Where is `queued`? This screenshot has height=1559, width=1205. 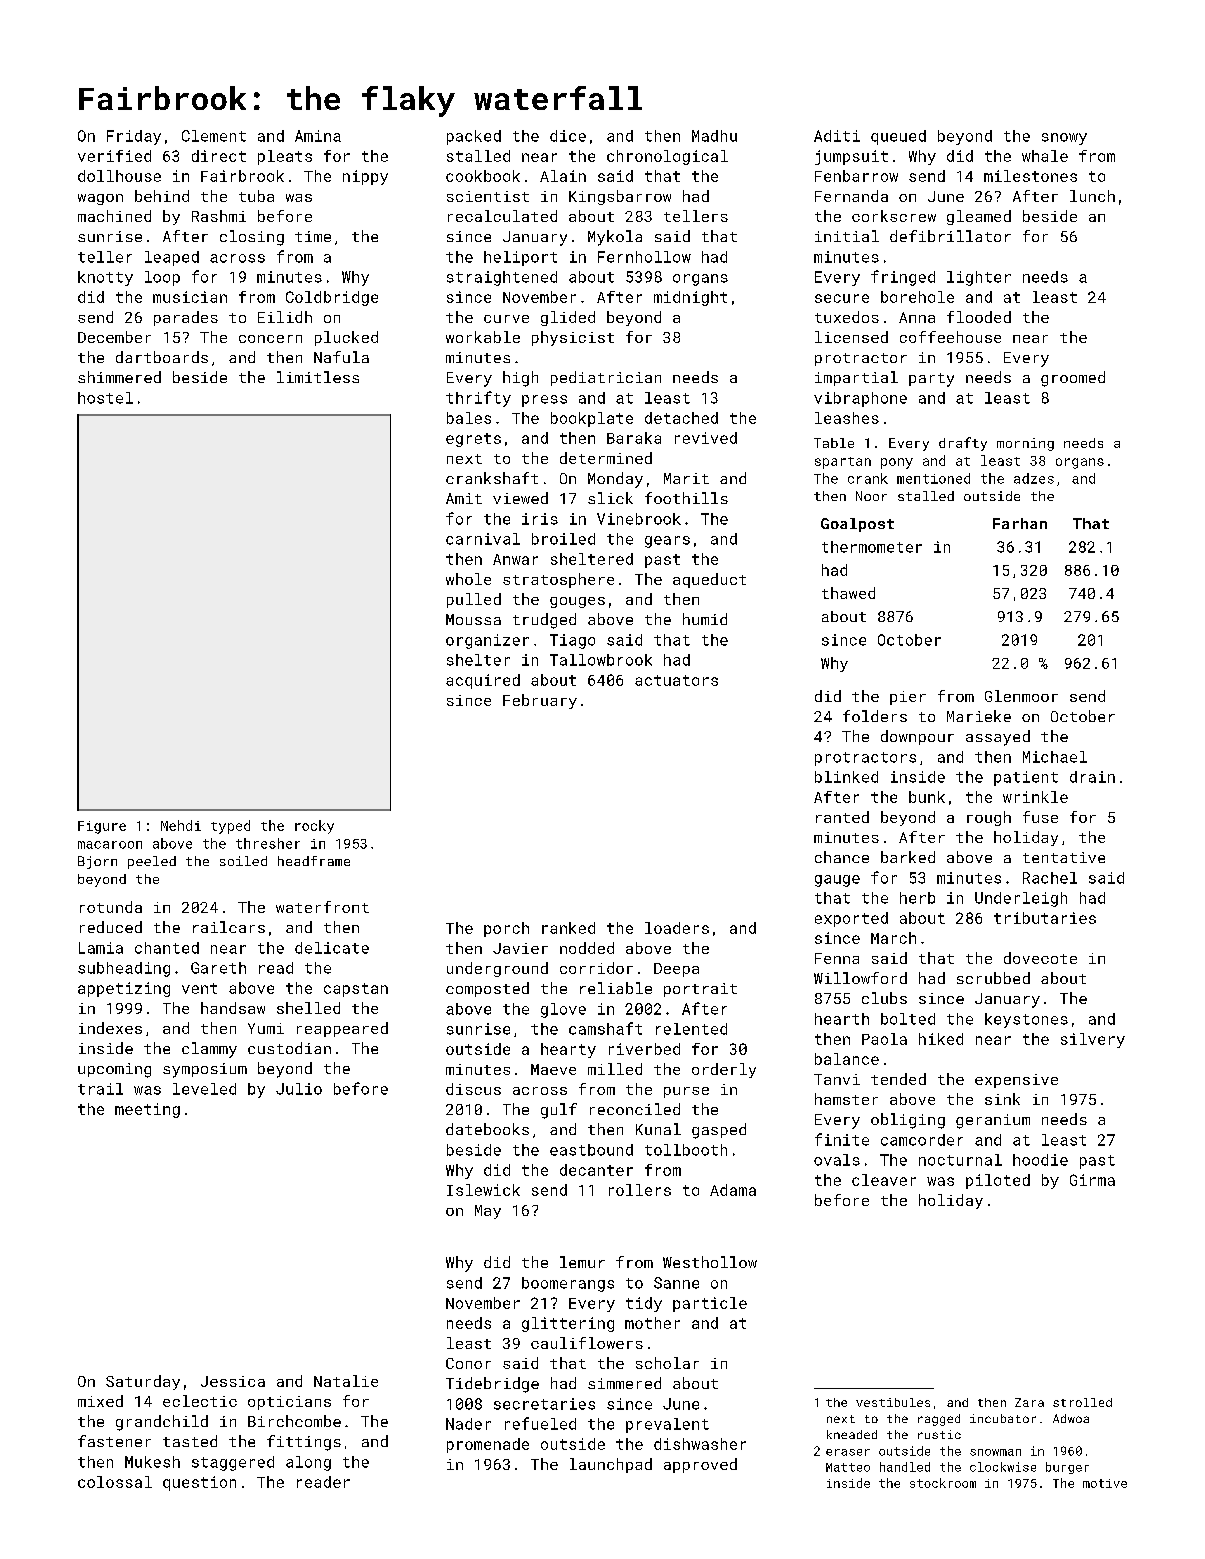 queued is located at coordinates (898, 137).
